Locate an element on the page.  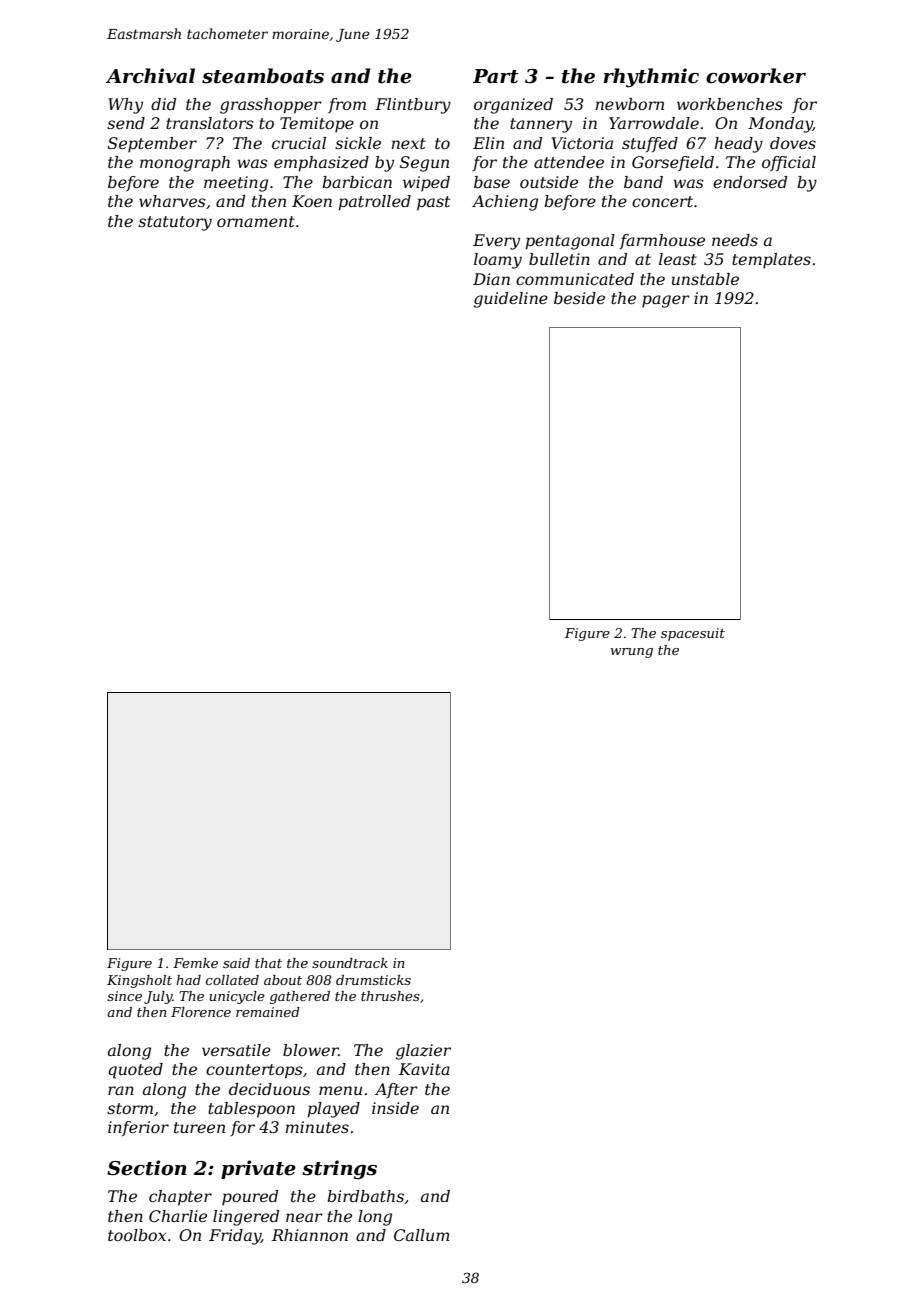
versatile is located at coordinates (236, 1050).
